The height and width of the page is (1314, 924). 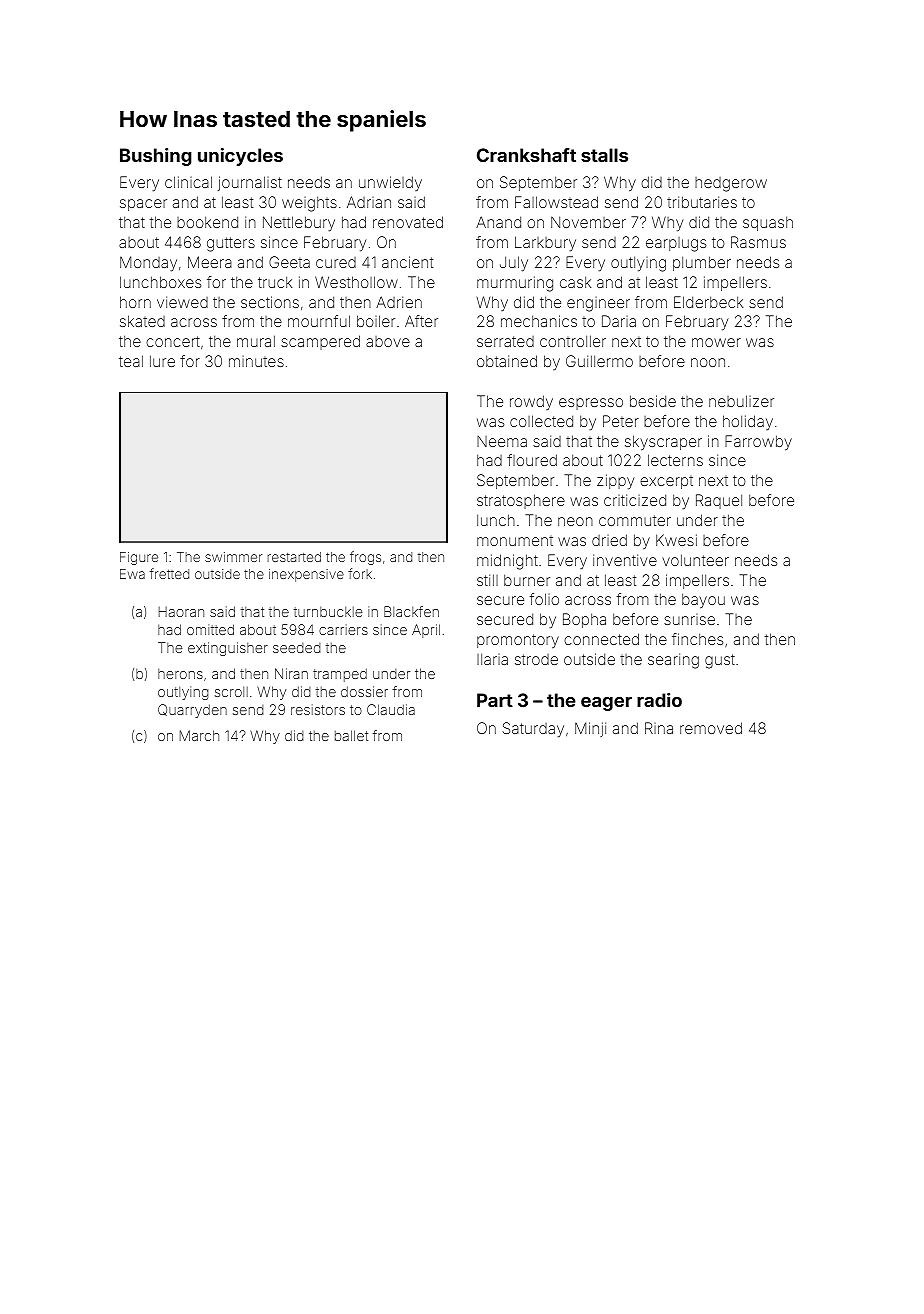 I want to click on November, so click(x=588, y=222).
